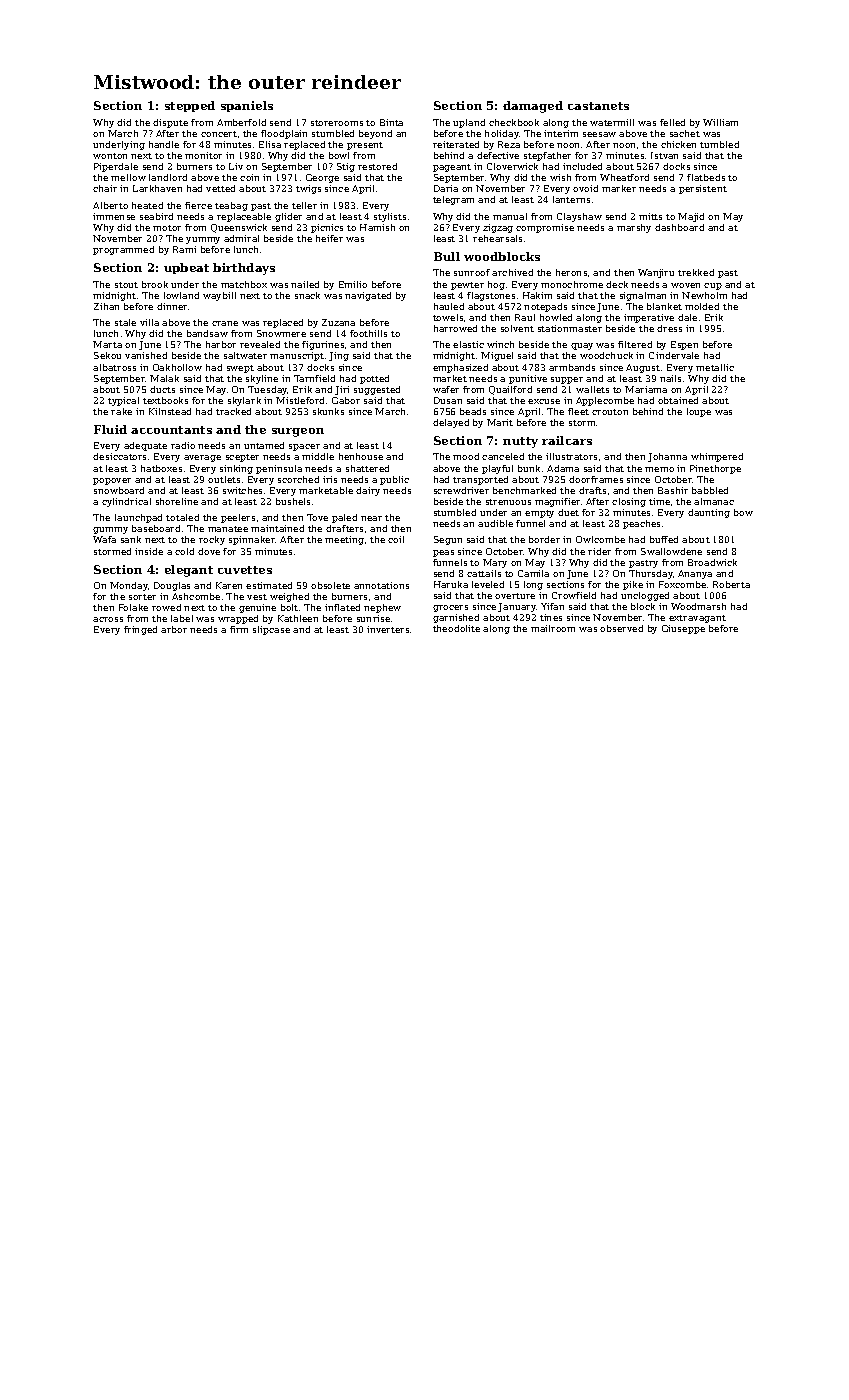 This screenshot has height=1400, width=849. I want to click on flatbeds, so click(706, 177).
